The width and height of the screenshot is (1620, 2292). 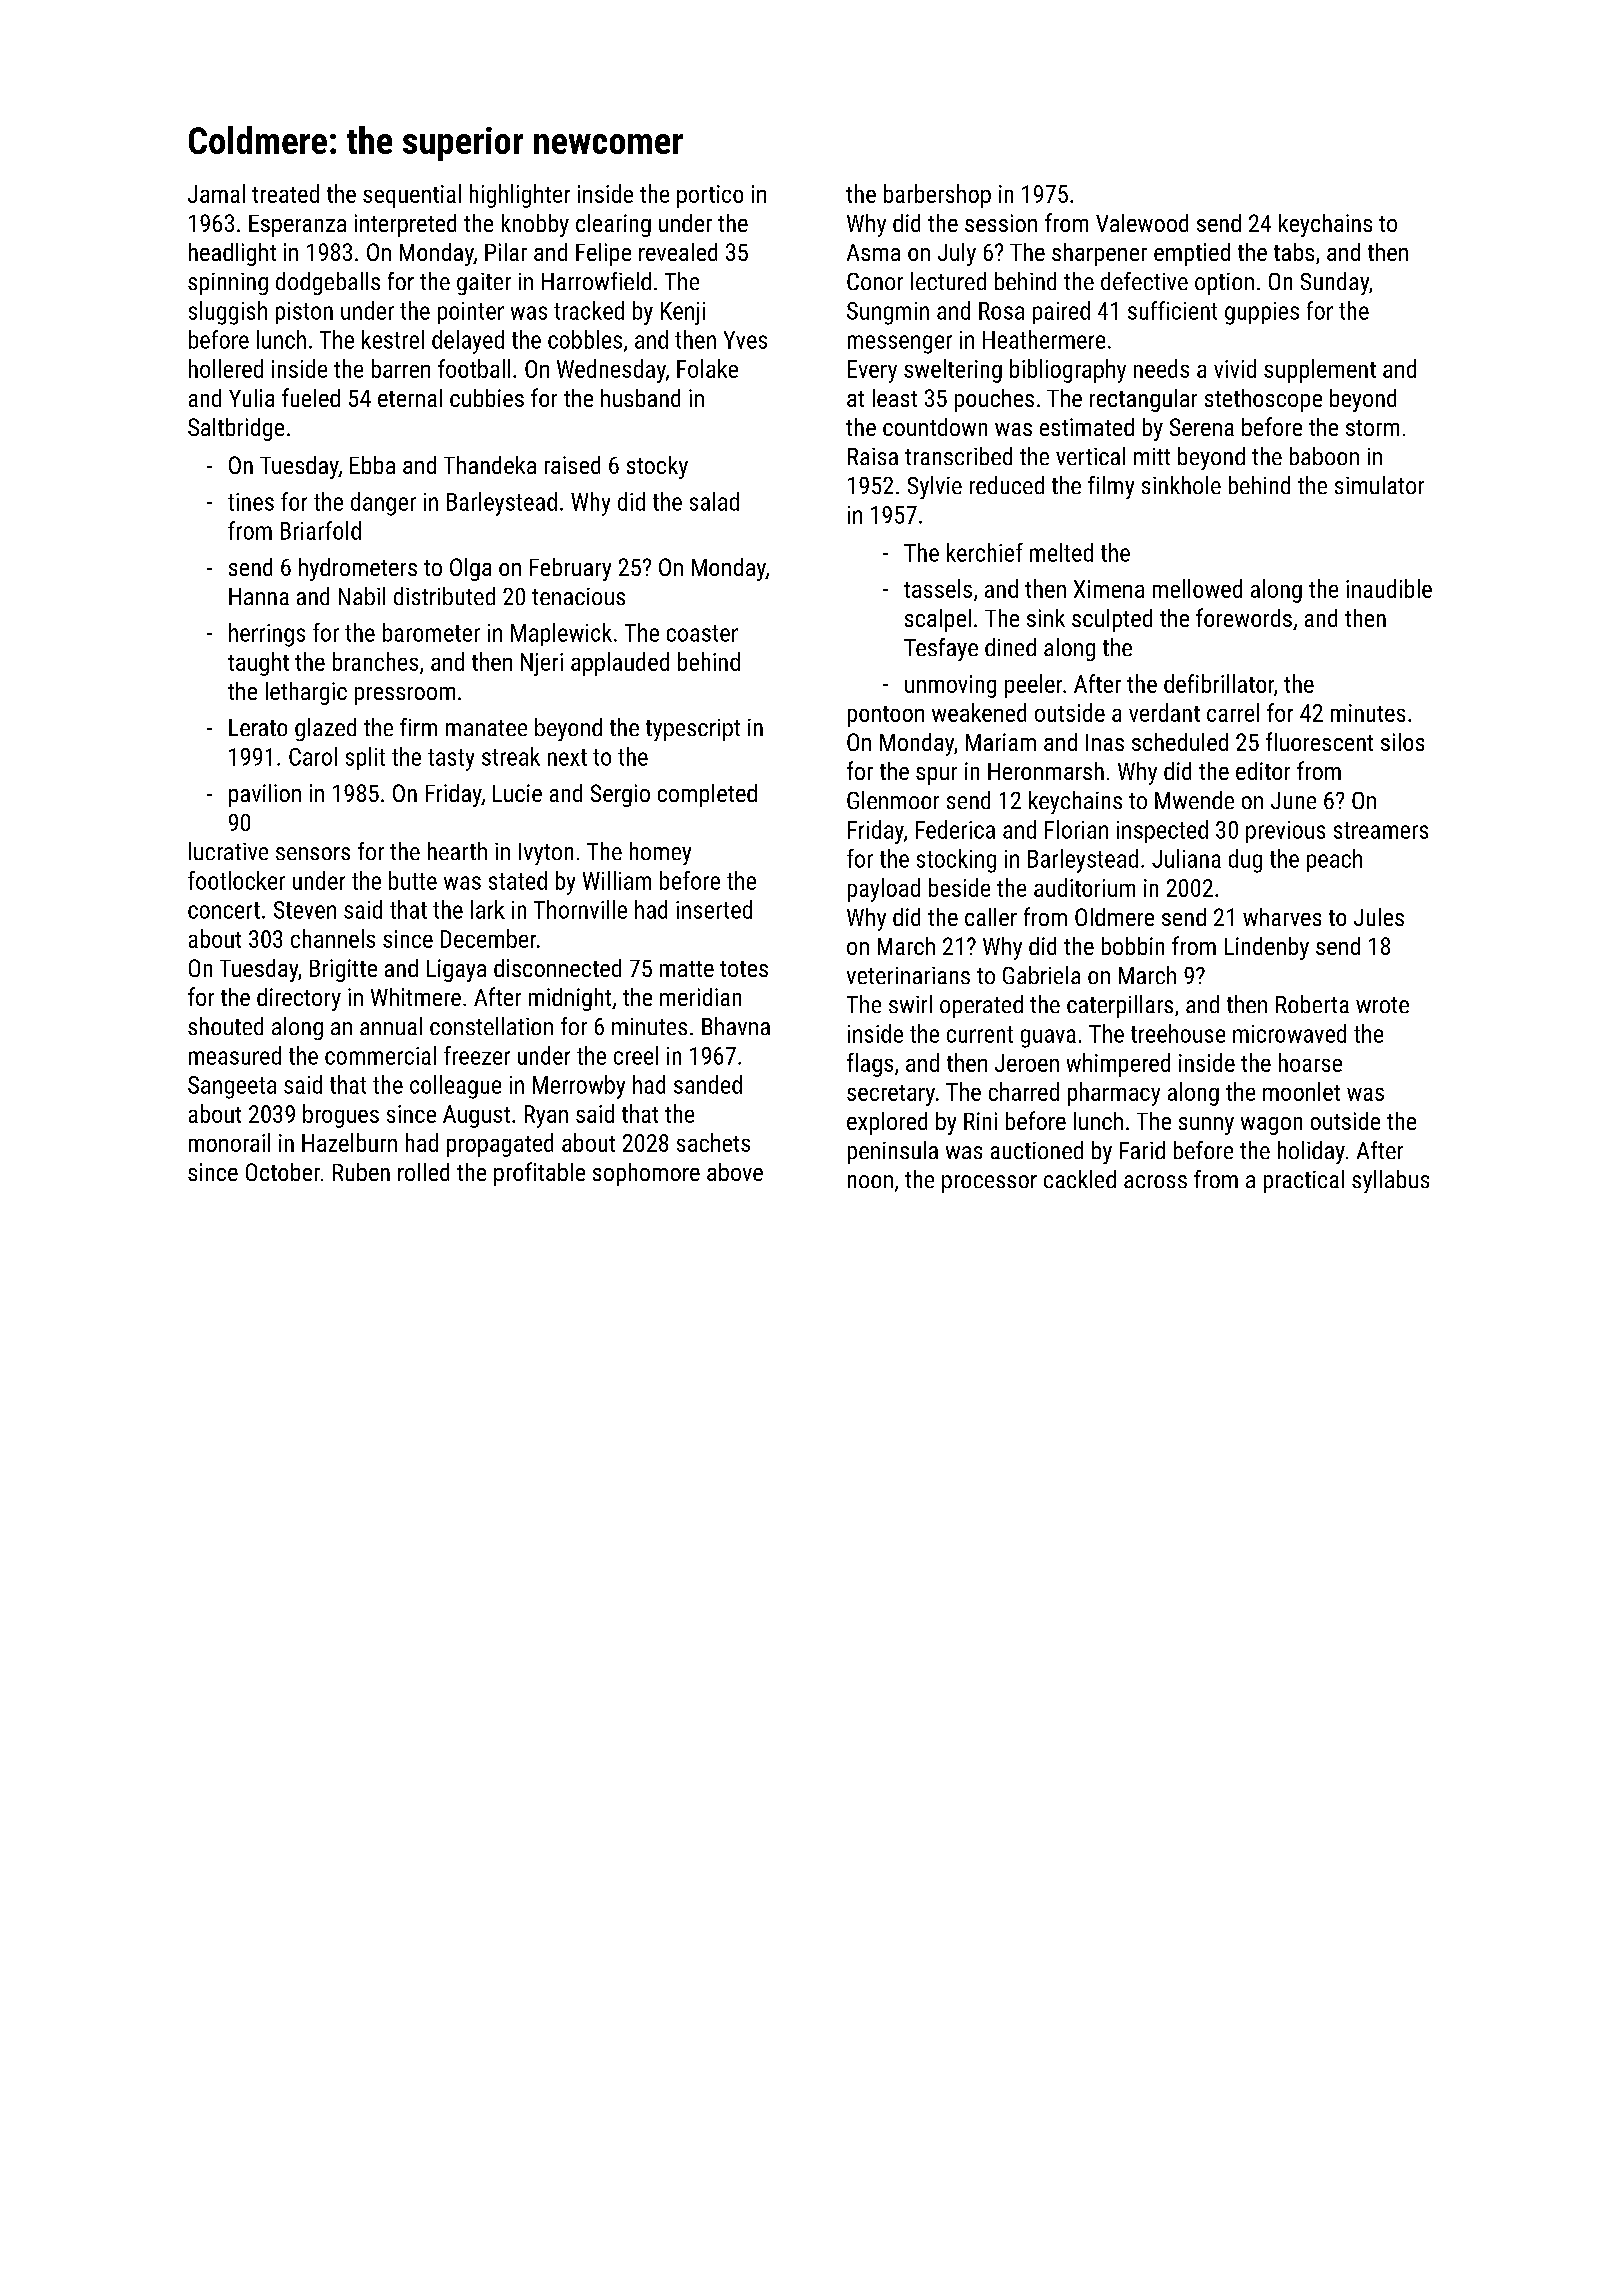 What do you see at coordinates (886, 716) in the screenshot?
I see `pontoon` at bounding box center [886, 716].
